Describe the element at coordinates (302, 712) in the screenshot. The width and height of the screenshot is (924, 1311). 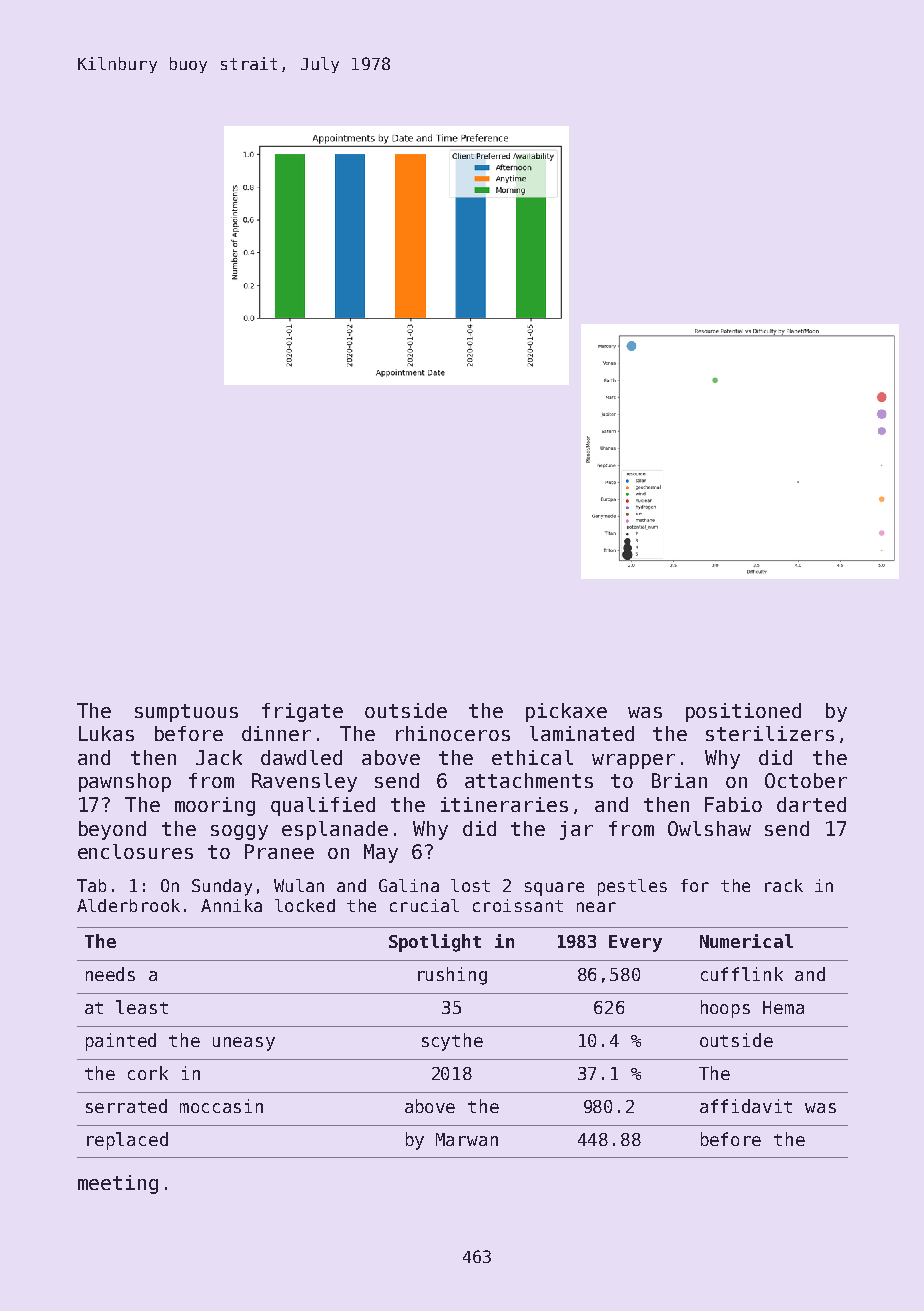
I see `frigate` at that location.
